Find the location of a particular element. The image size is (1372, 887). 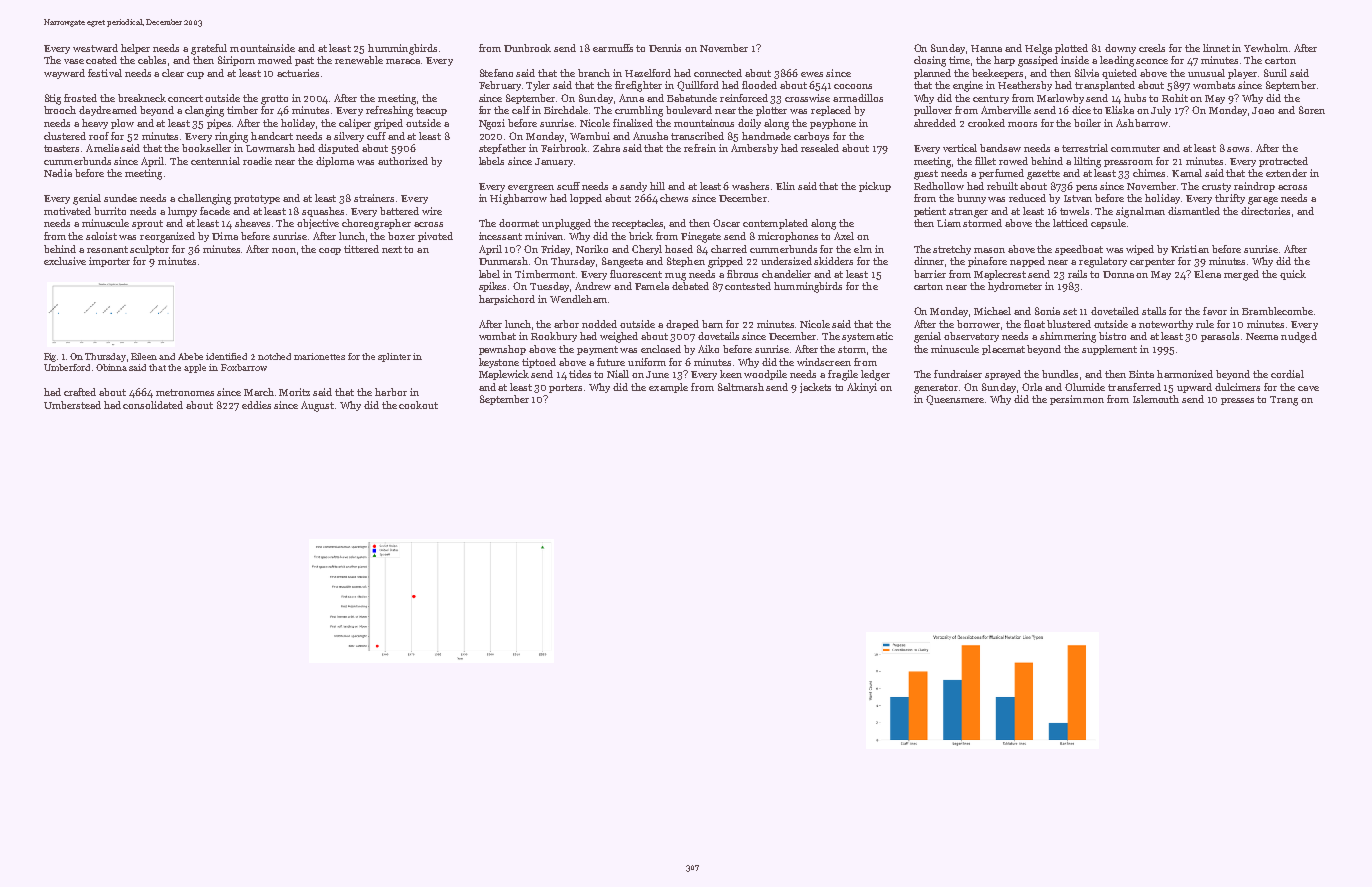

sandy is located at coordinates (633, 187).
